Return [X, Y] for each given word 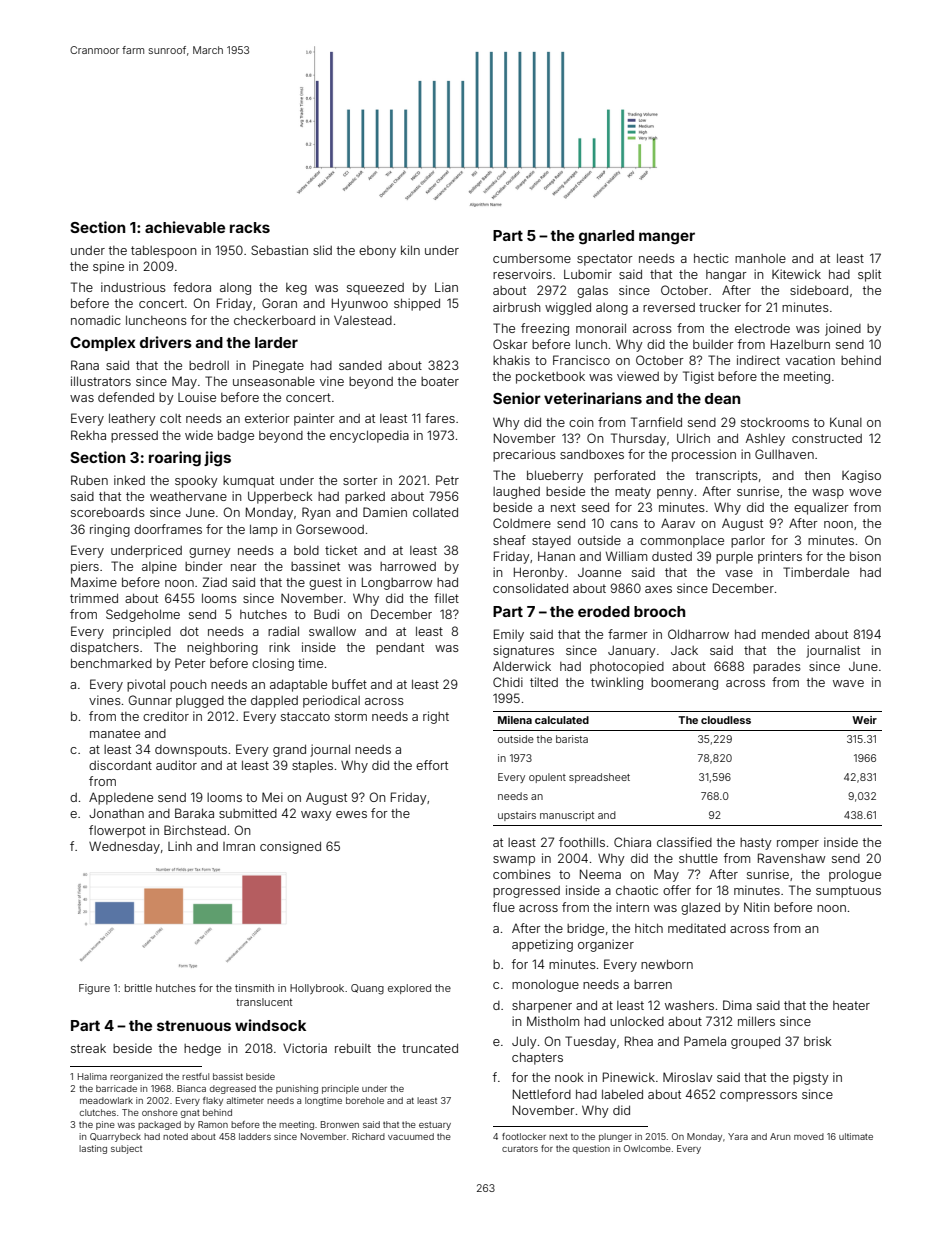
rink [279, 647]
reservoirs [522, 274]
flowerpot [117, 831]
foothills [582, 842]
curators [520, 1149]
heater [851, 1005]
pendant [400, 648]
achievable [185, 227]
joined [843, 329]
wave [848, 683]
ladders [255, 1136]
